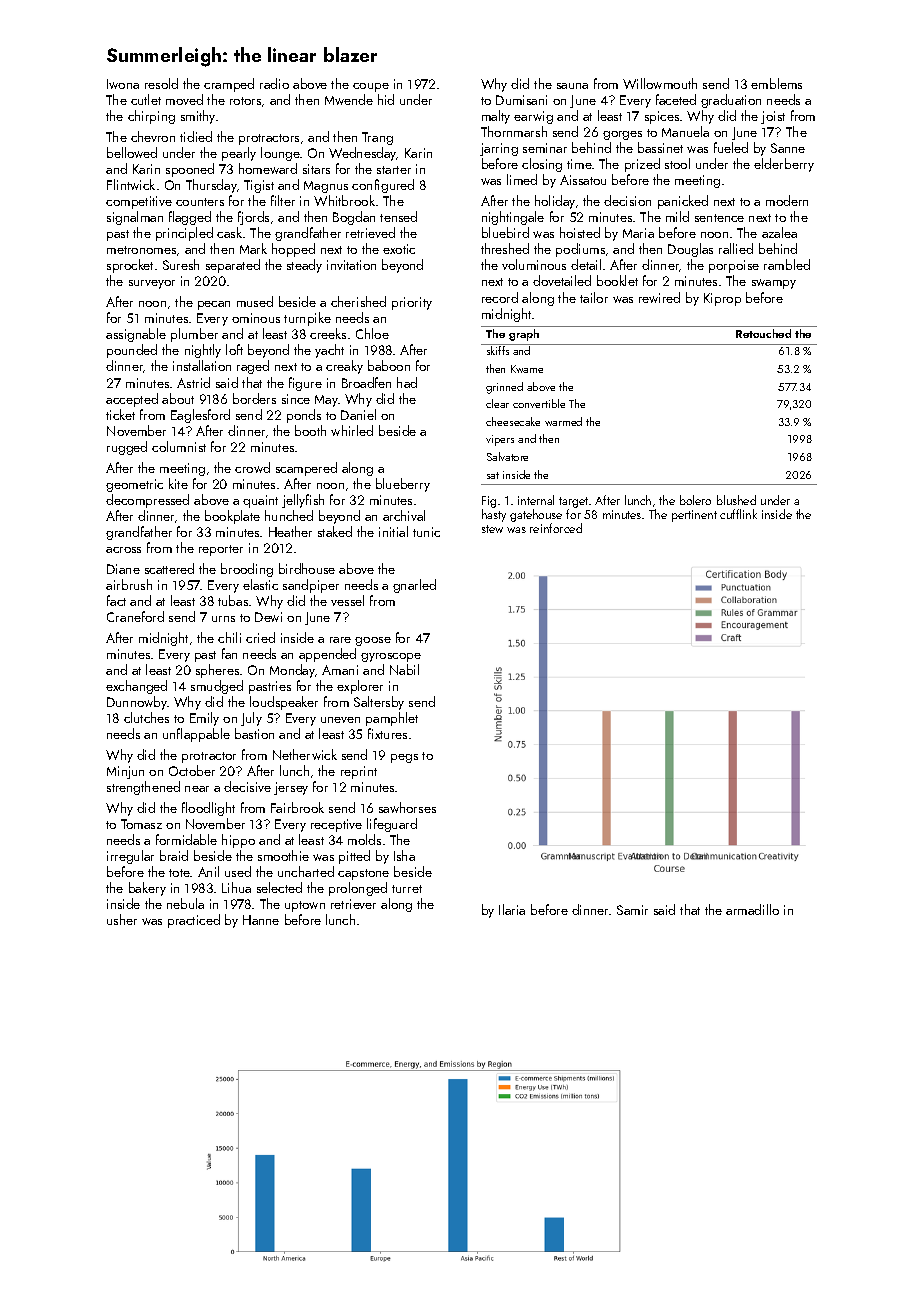  Describe the element at coordinates (135, 616) in the screenshot. I see `Craneford` at that location.
